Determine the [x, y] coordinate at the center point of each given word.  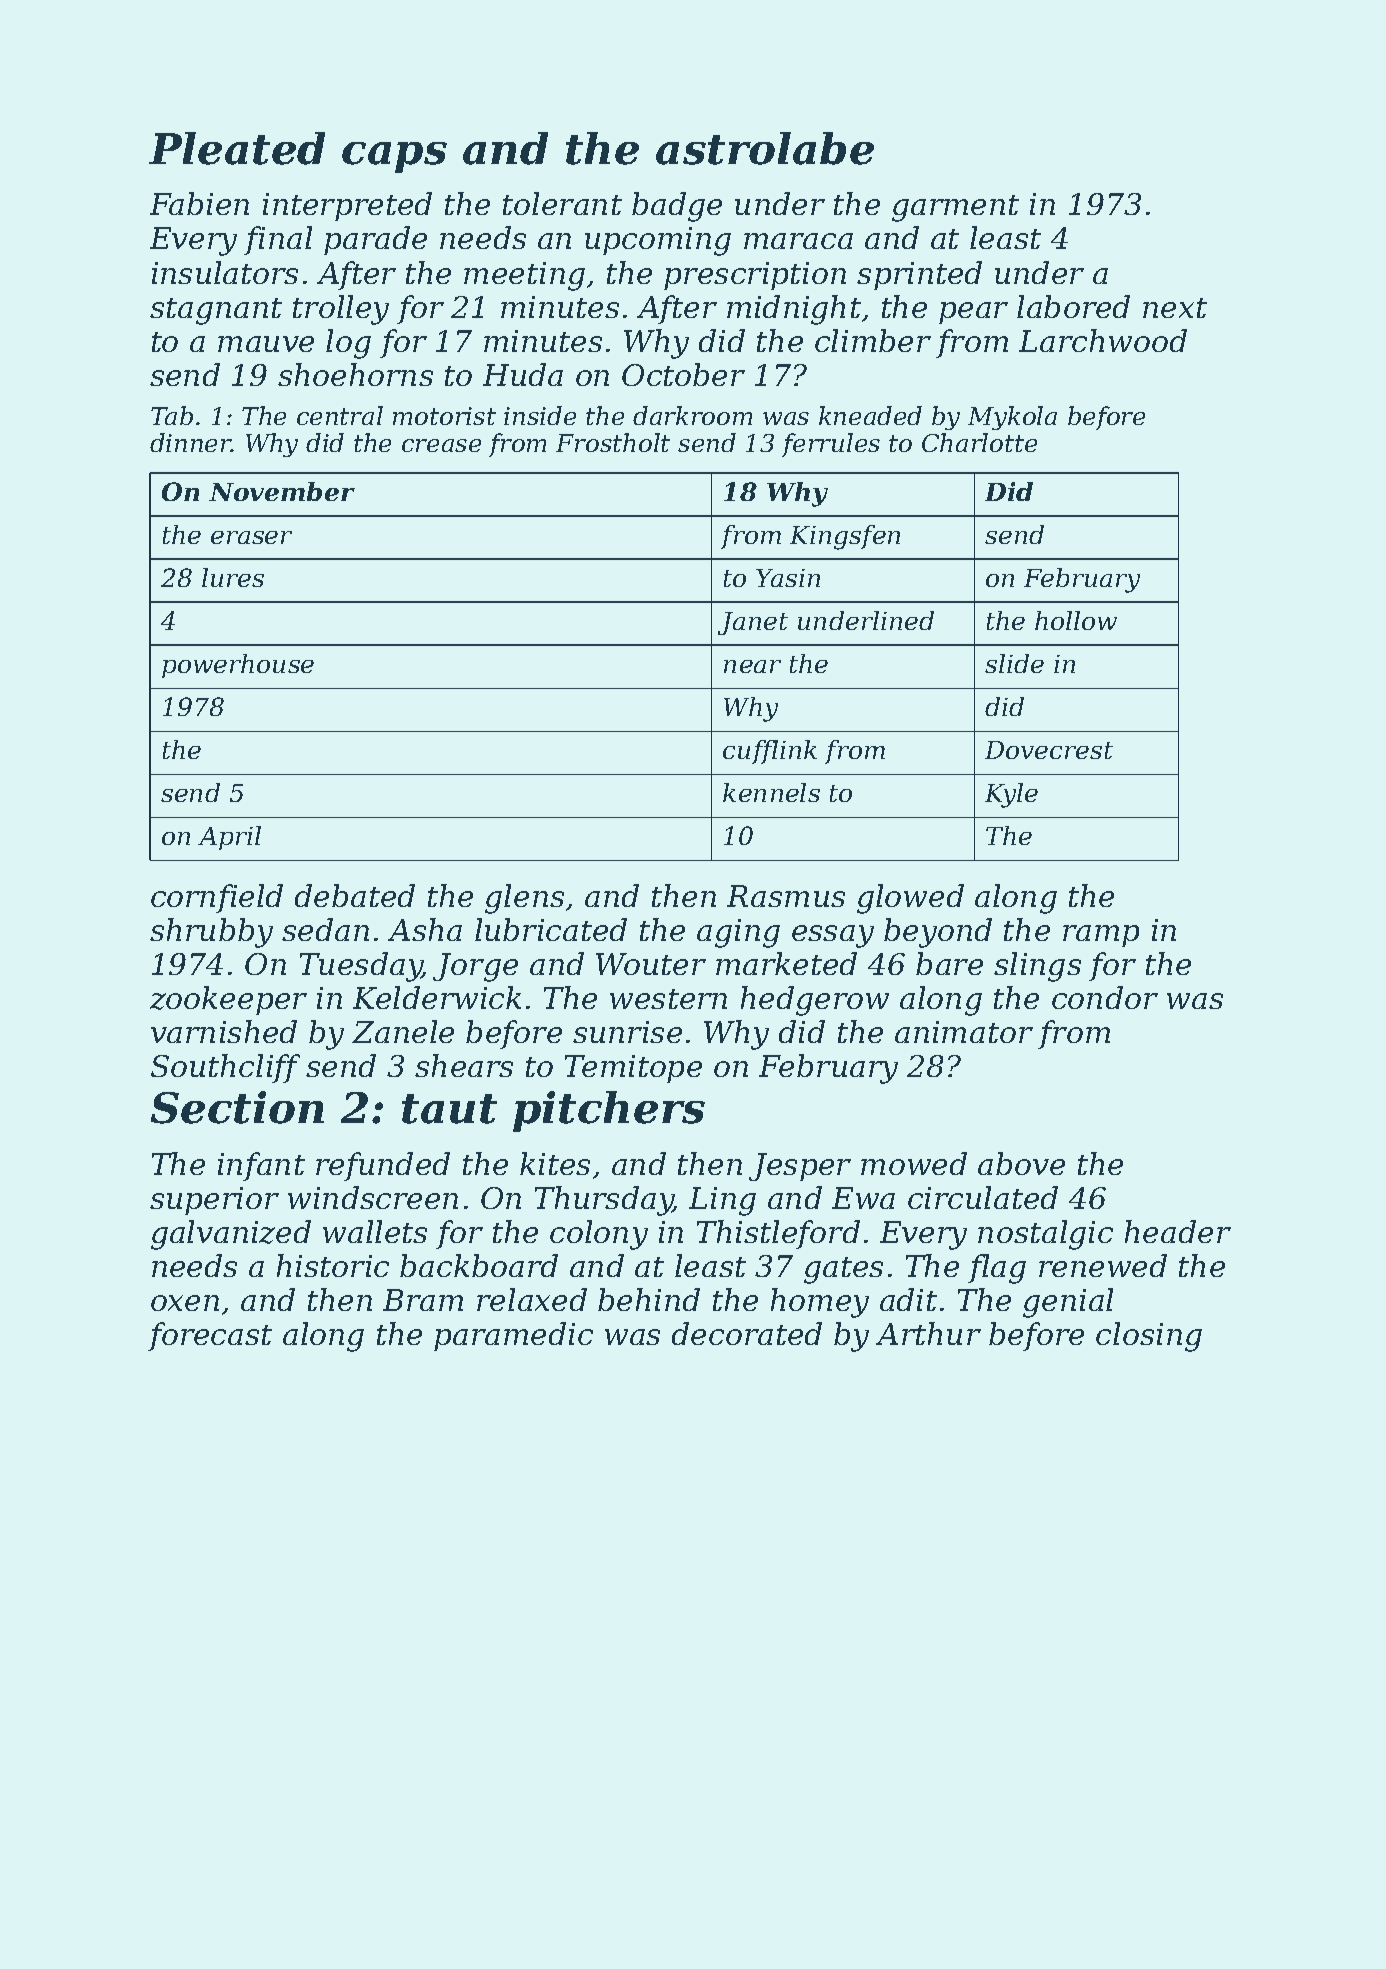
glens [524, 899]
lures [233, 577]
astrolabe [765, 148]
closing [1149, 1337]
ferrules [831, 445]
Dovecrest [1049, 750]
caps [394, 157]
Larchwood [1103, 340]
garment [955, 208]
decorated [747, 1333]
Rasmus [786, 896]
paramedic [513, 1336]
